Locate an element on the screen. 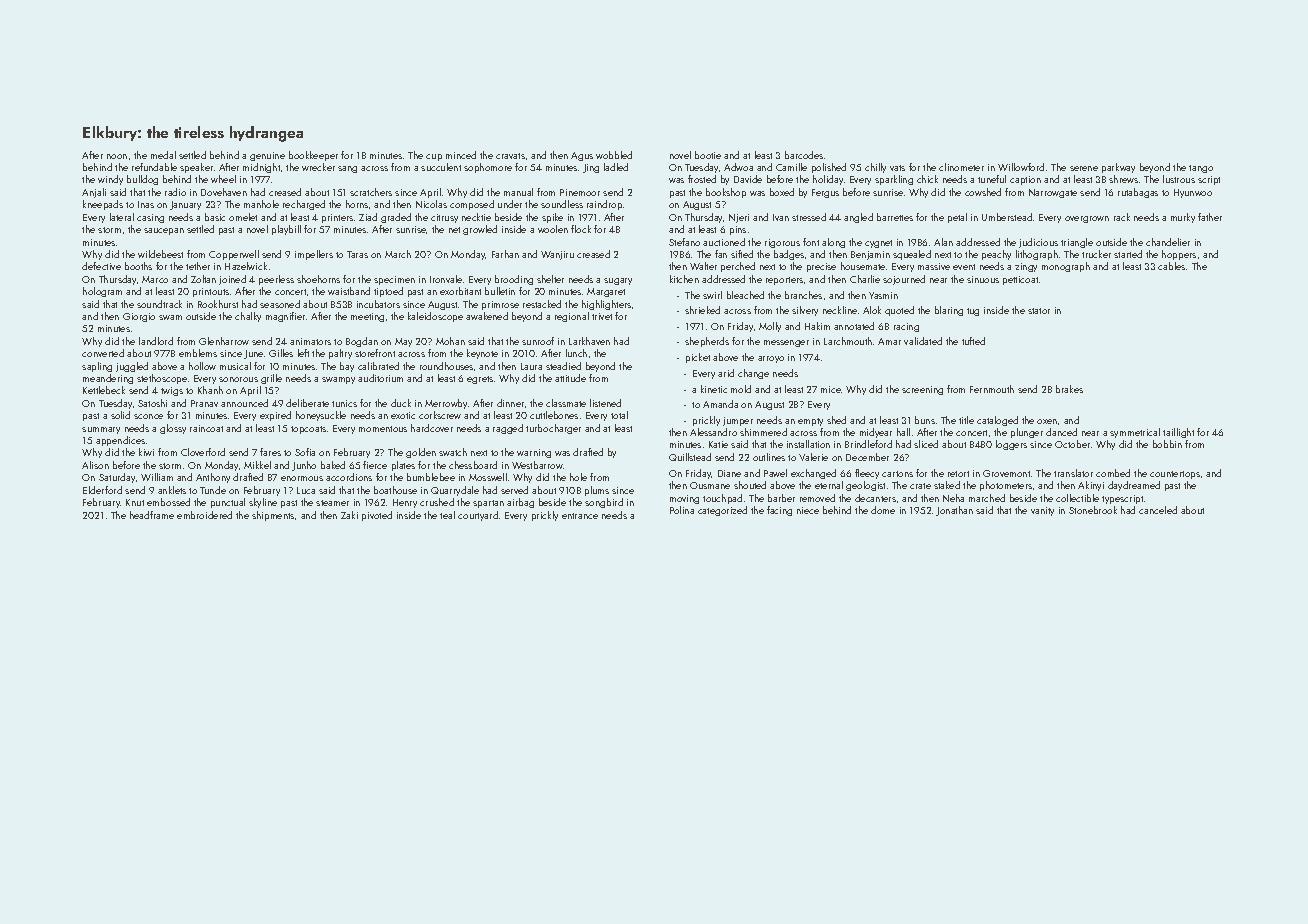  Margaret is located at coordinates (606, 292).
